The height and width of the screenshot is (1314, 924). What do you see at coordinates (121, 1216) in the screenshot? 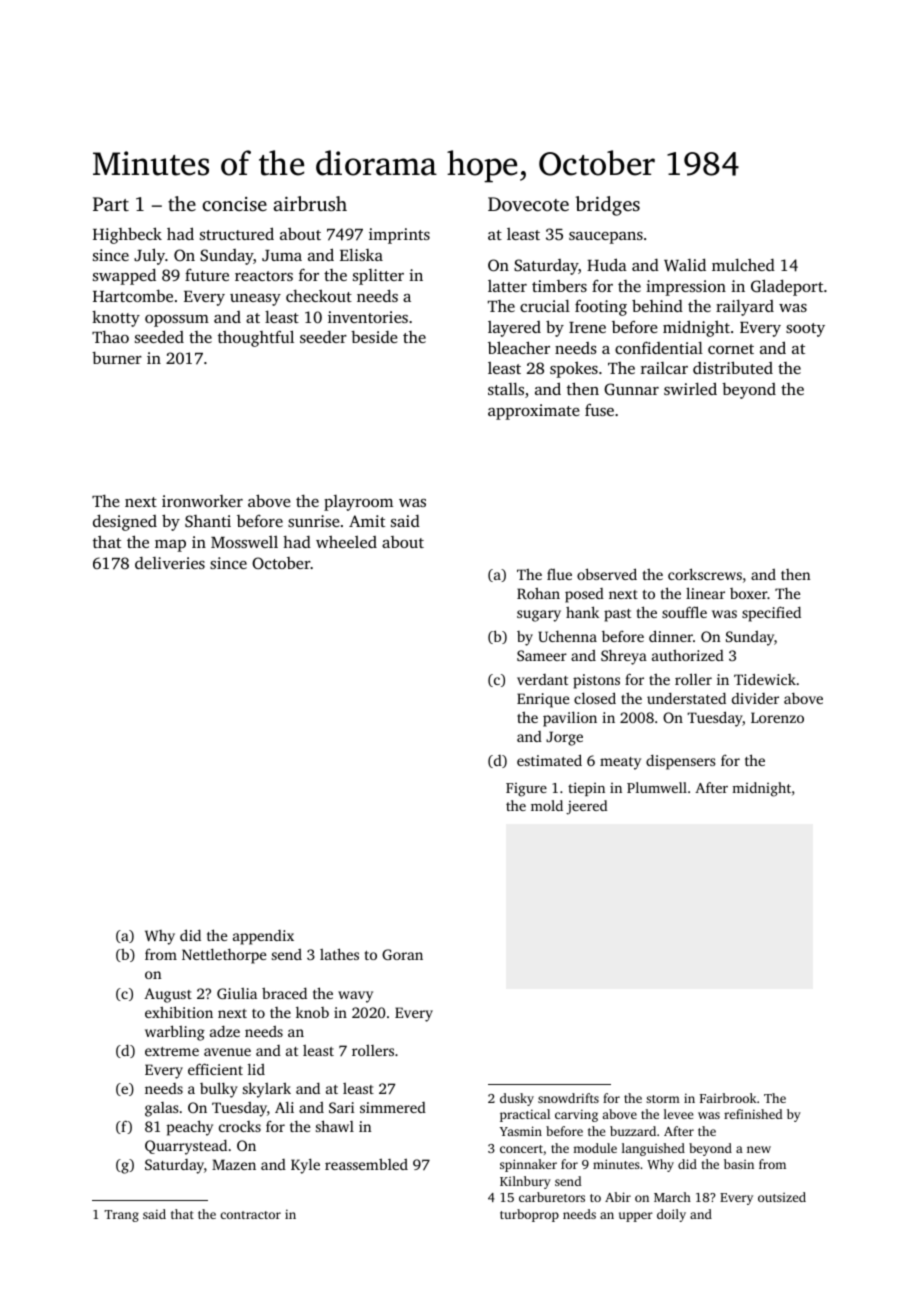
I see `Trang` at bounding box center [121, 1216].
